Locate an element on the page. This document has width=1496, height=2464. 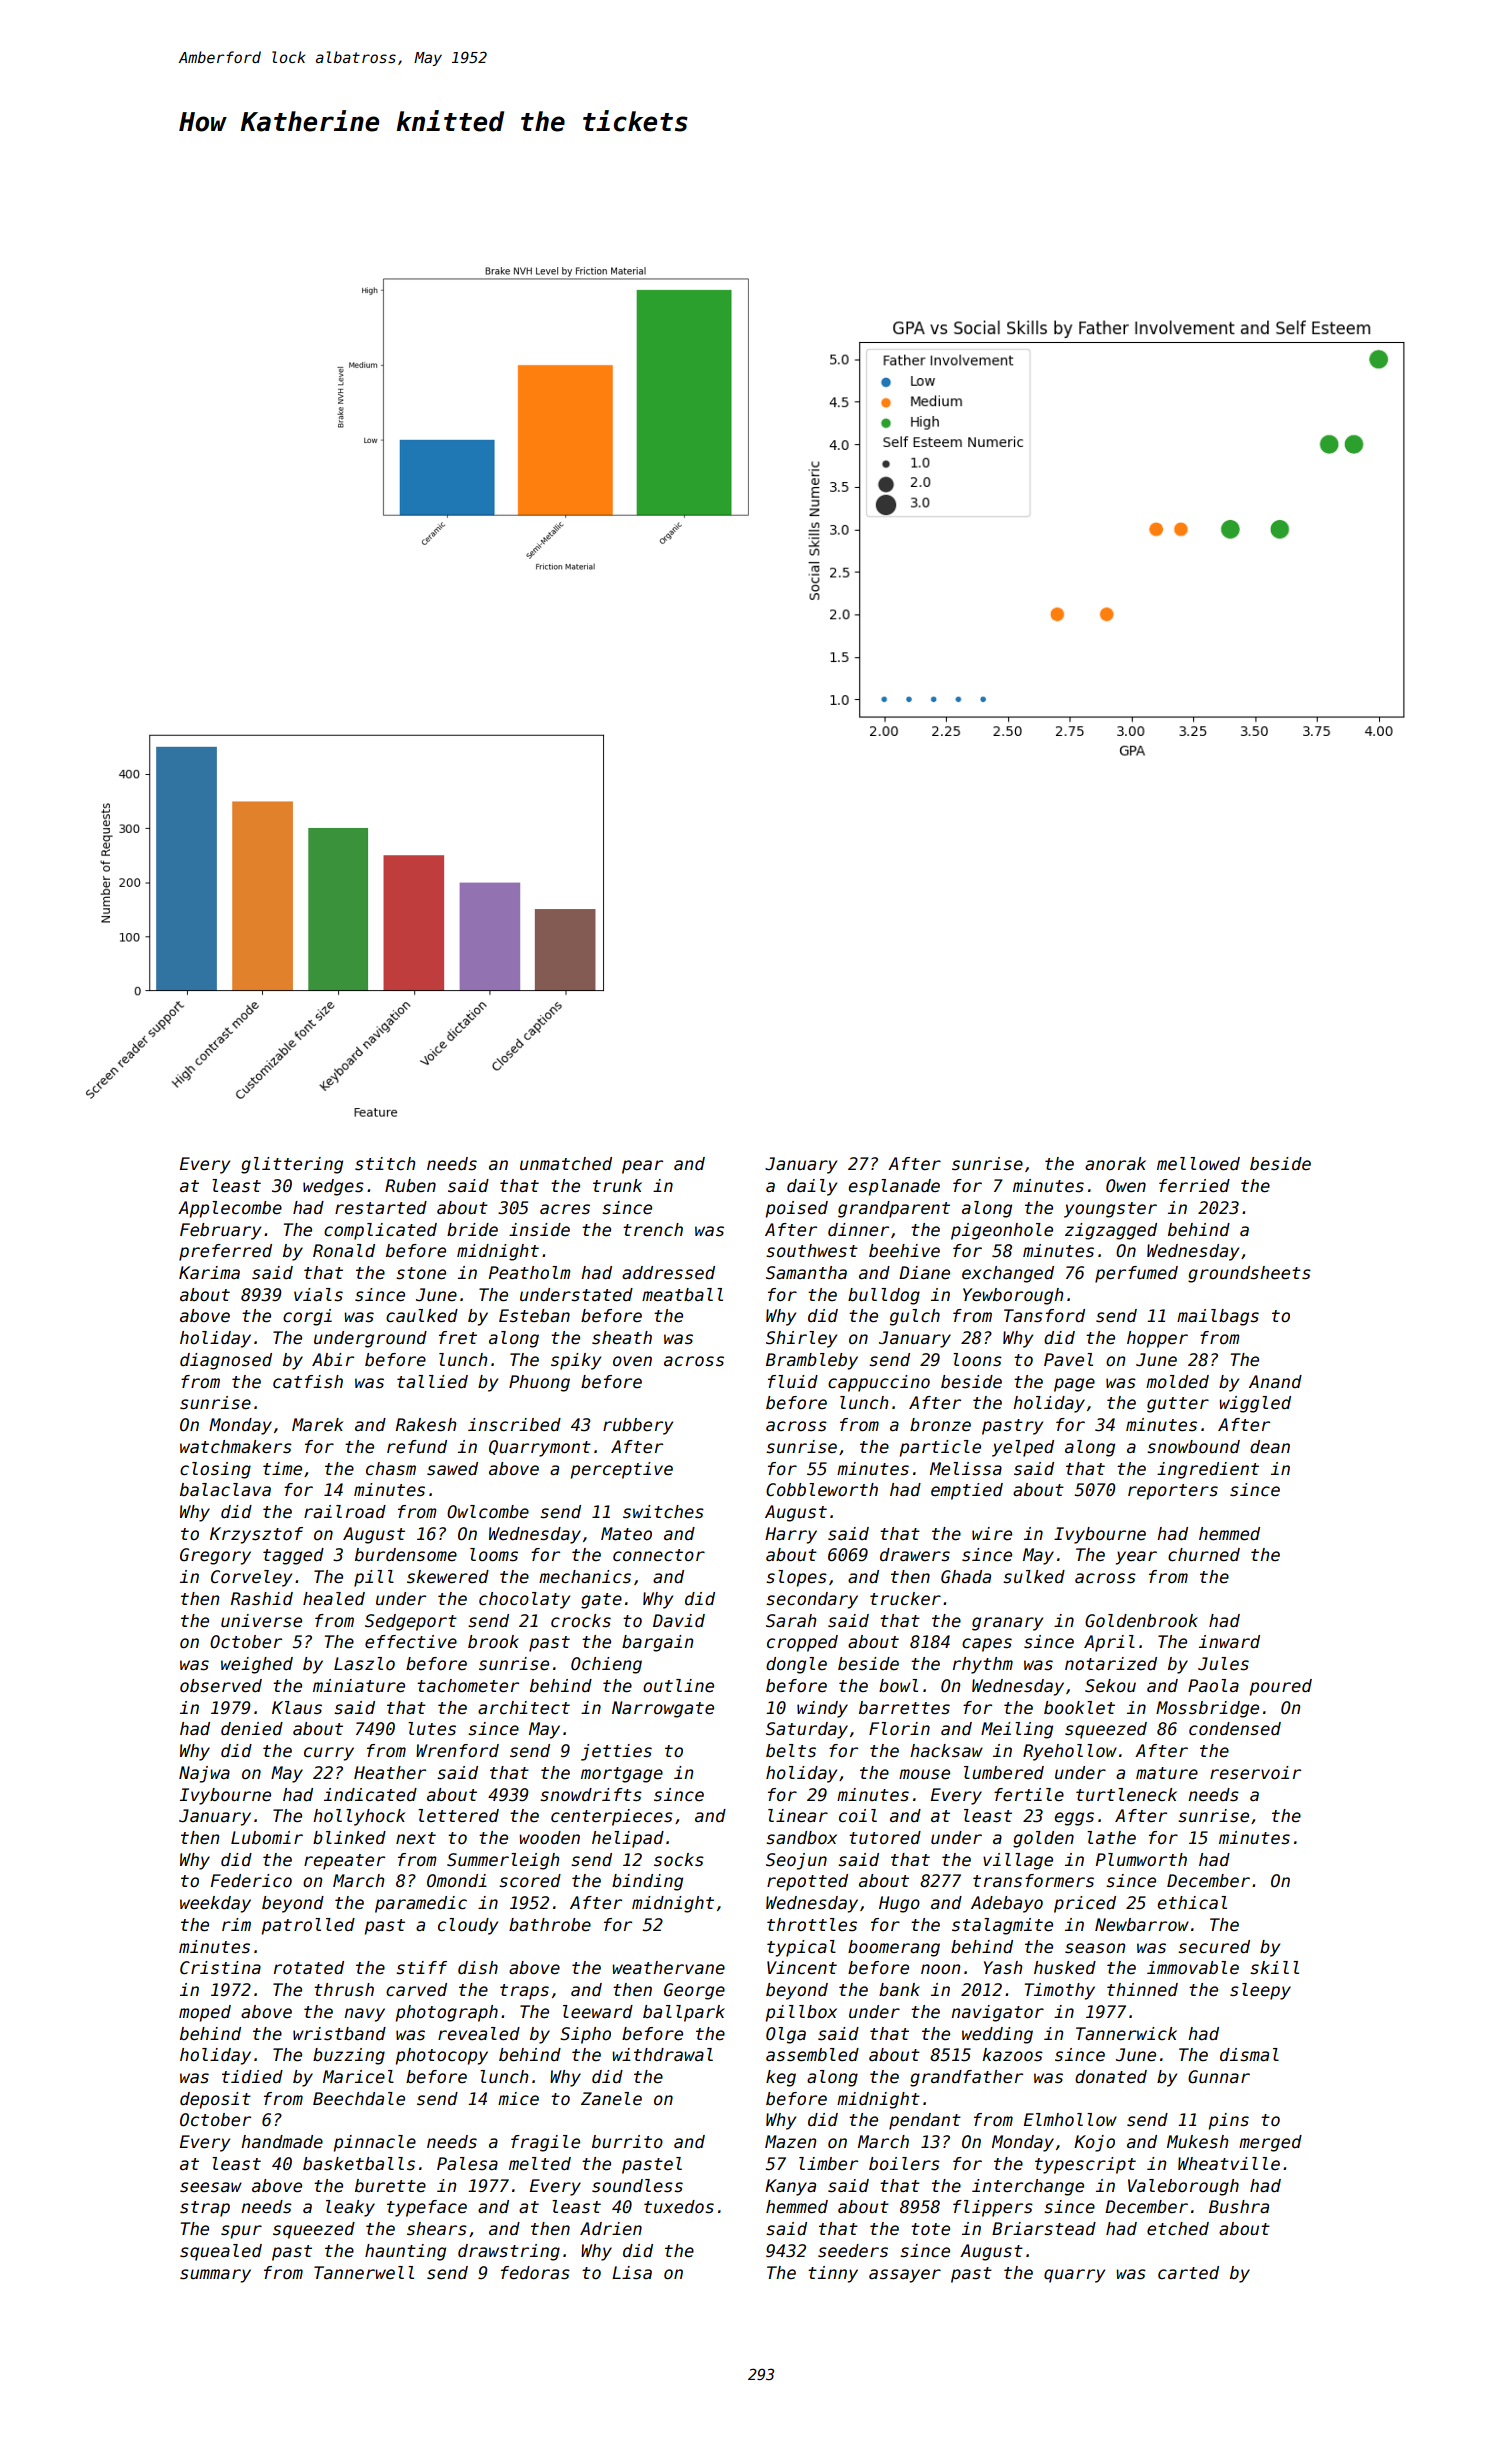
Brambleby is located at coordinates (812, 1361).
